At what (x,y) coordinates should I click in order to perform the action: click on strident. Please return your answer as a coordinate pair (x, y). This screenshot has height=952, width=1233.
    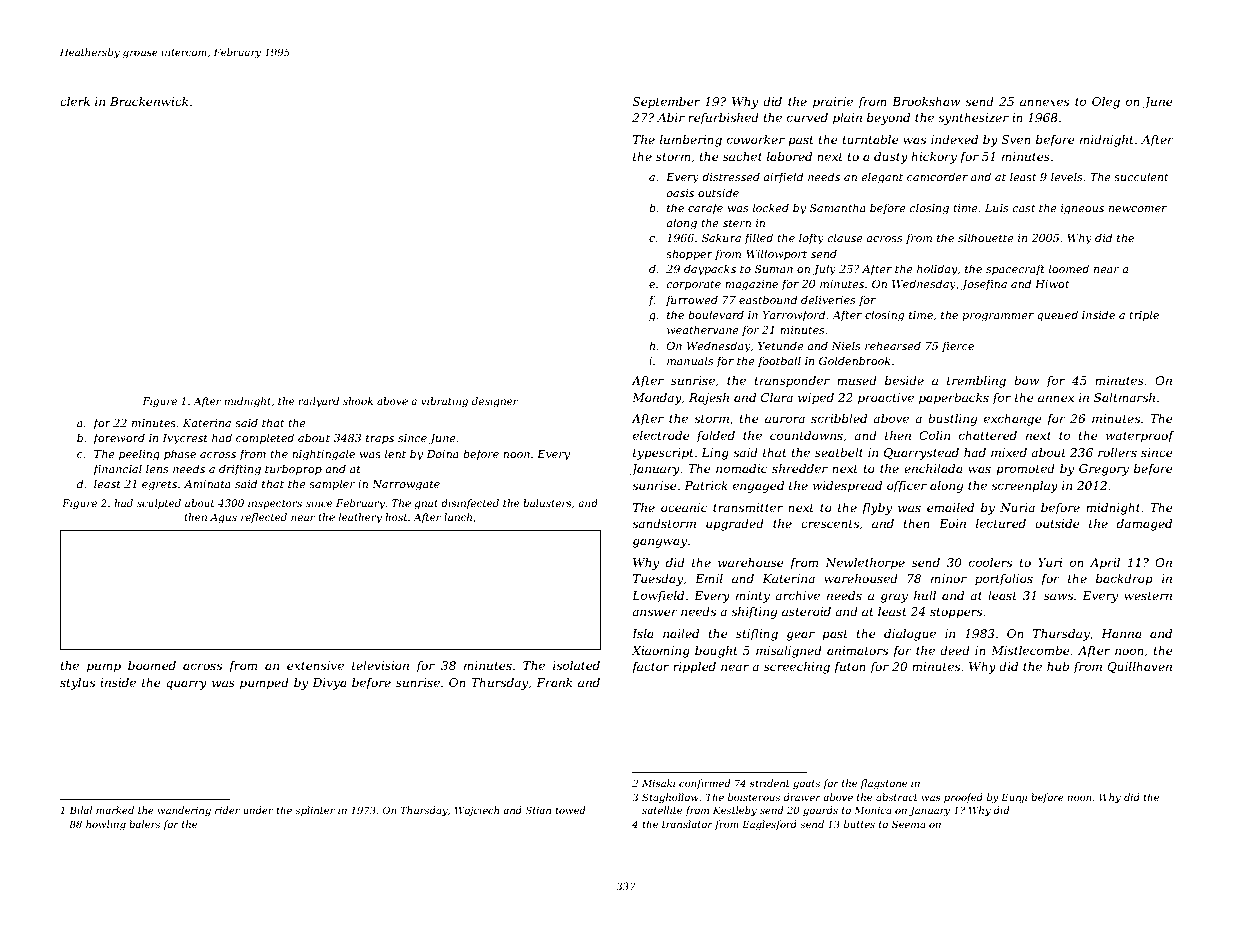
    Looking at the image, I should click on (769, 783).
